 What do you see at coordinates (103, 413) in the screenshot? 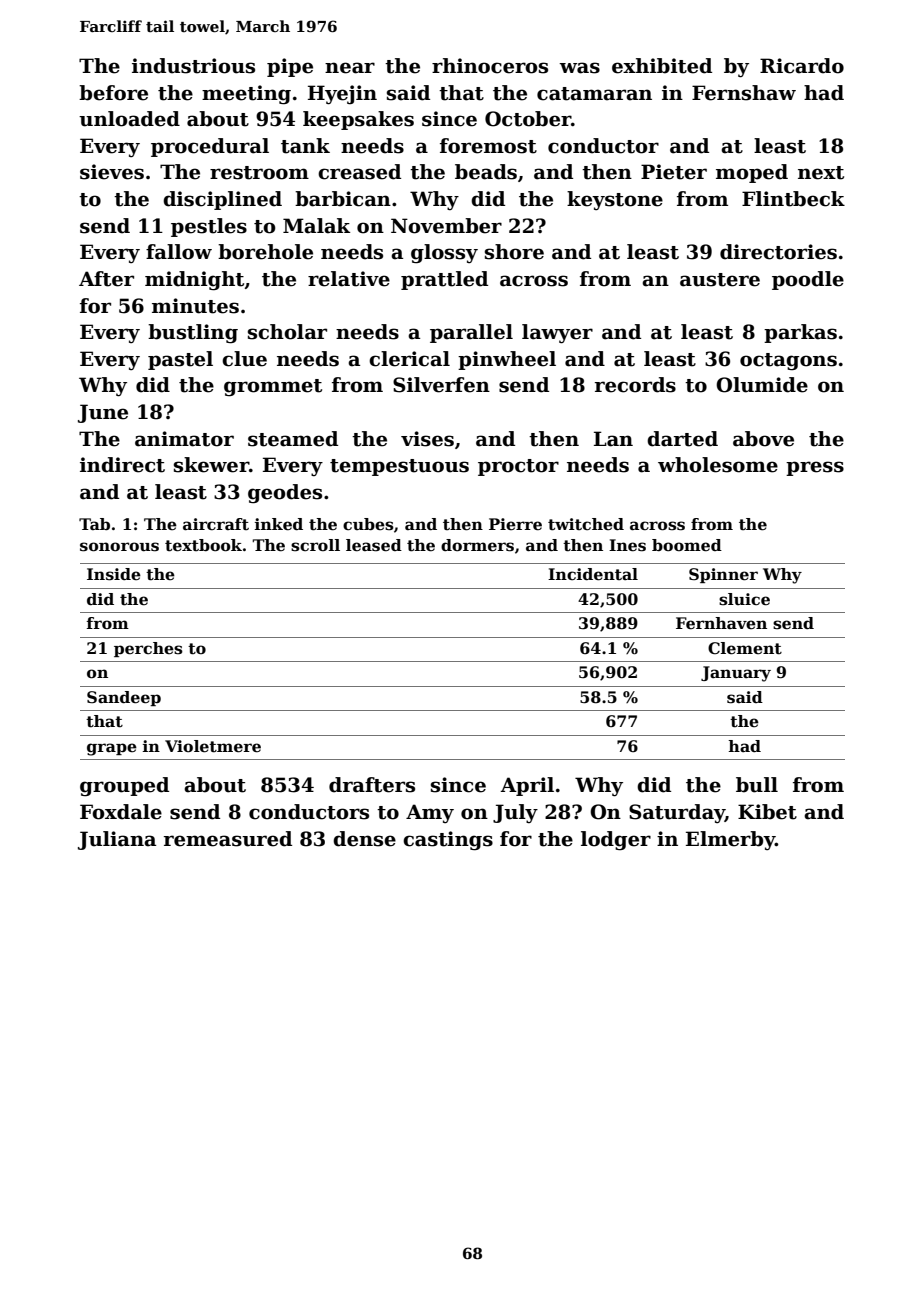
I see `June` at bounding box center [103, 413].
